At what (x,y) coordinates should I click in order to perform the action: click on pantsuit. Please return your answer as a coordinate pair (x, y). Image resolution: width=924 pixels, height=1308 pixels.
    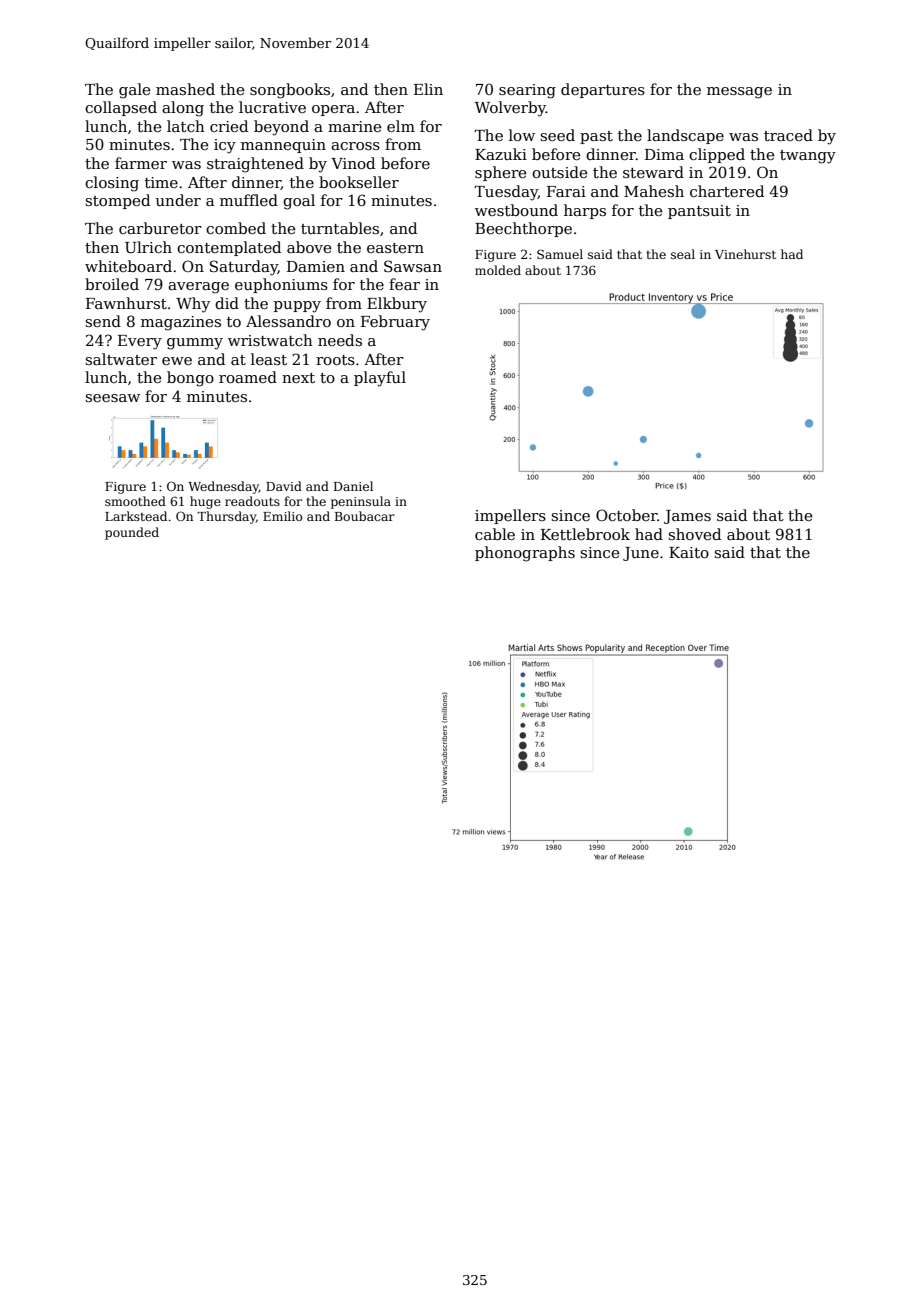
    Looking at the image, I should click on (699, 212).
